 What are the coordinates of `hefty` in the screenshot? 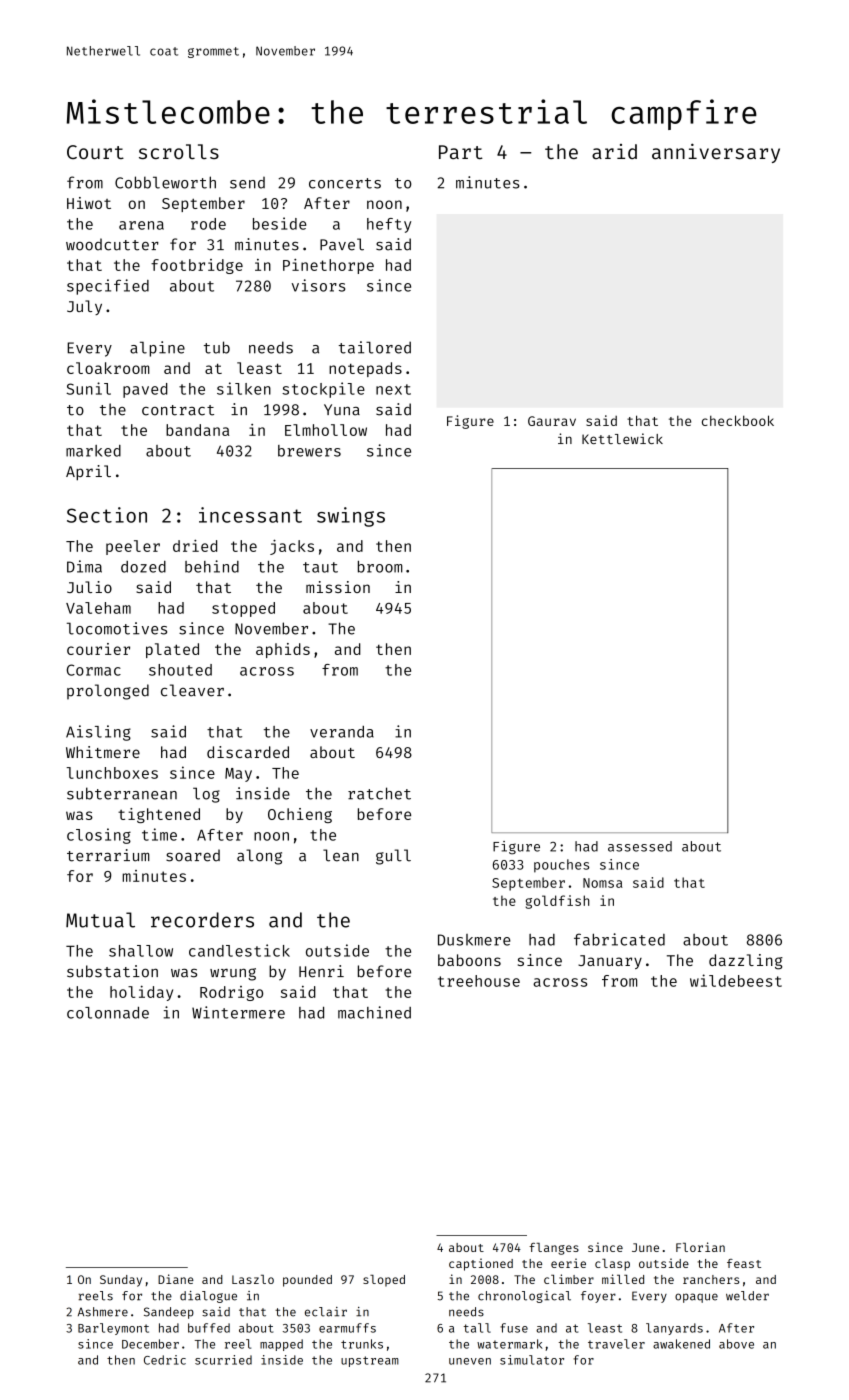 It's located at (389, 225).
